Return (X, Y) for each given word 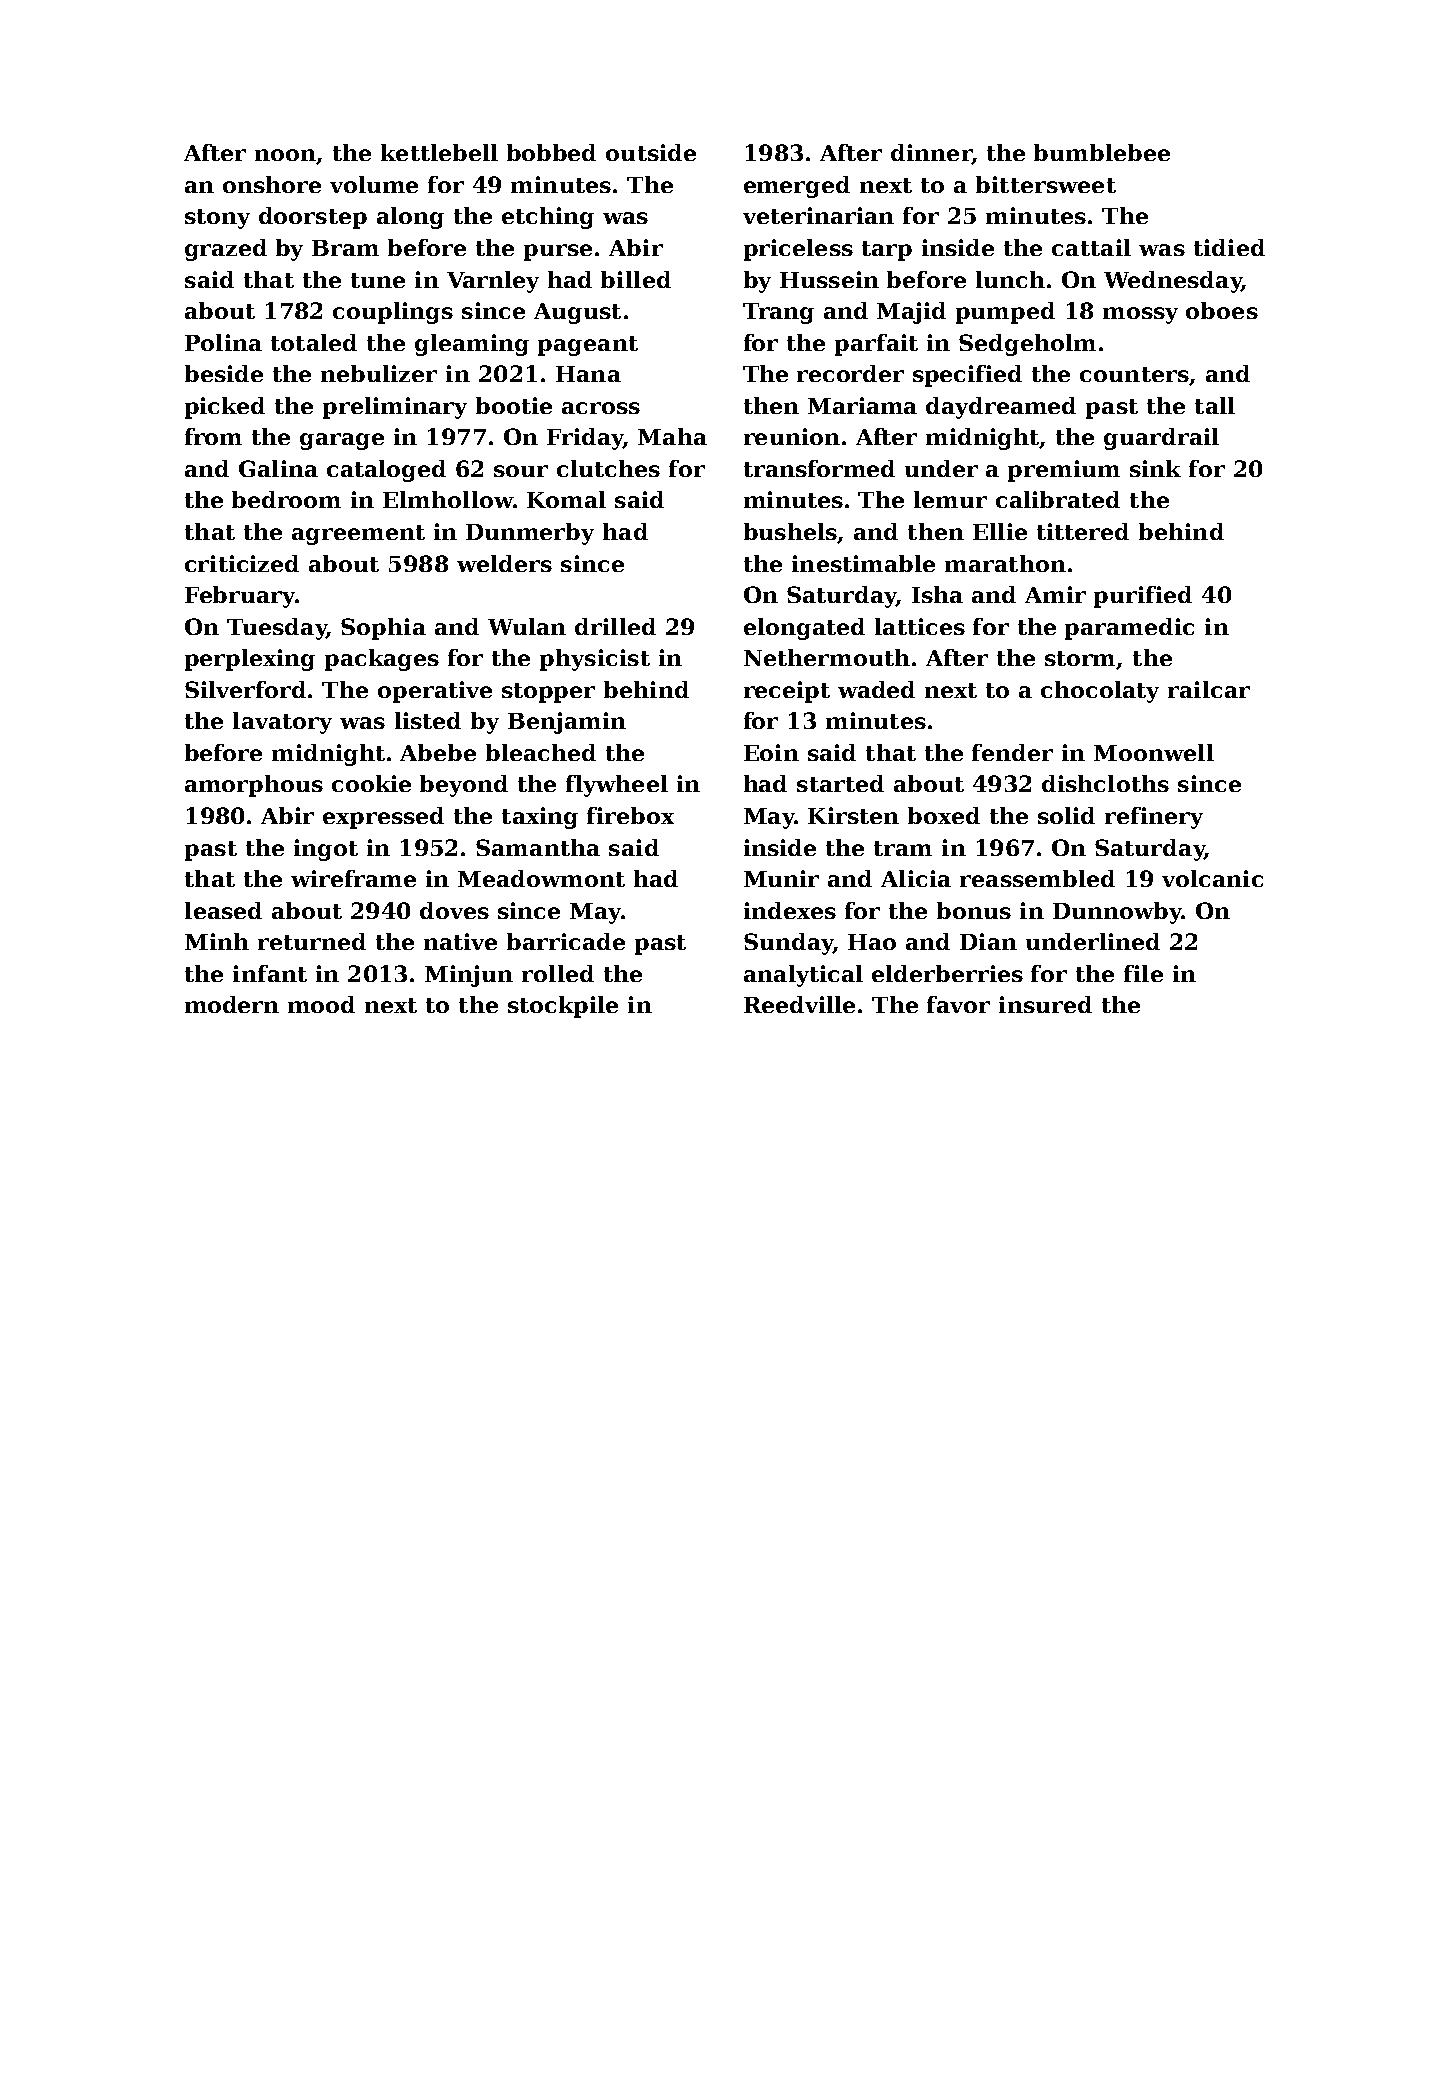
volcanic (1212, 878)
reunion (792, 436)
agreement (358, 535)
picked (225, 408)
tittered (1083, 531)
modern (232, 1004)
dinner (931, 154)
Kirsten (853, 815)
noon (285, 155)
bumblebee (1102, 152)
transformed (819, 468)
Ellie (1000, 531)
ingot (326, 850)
